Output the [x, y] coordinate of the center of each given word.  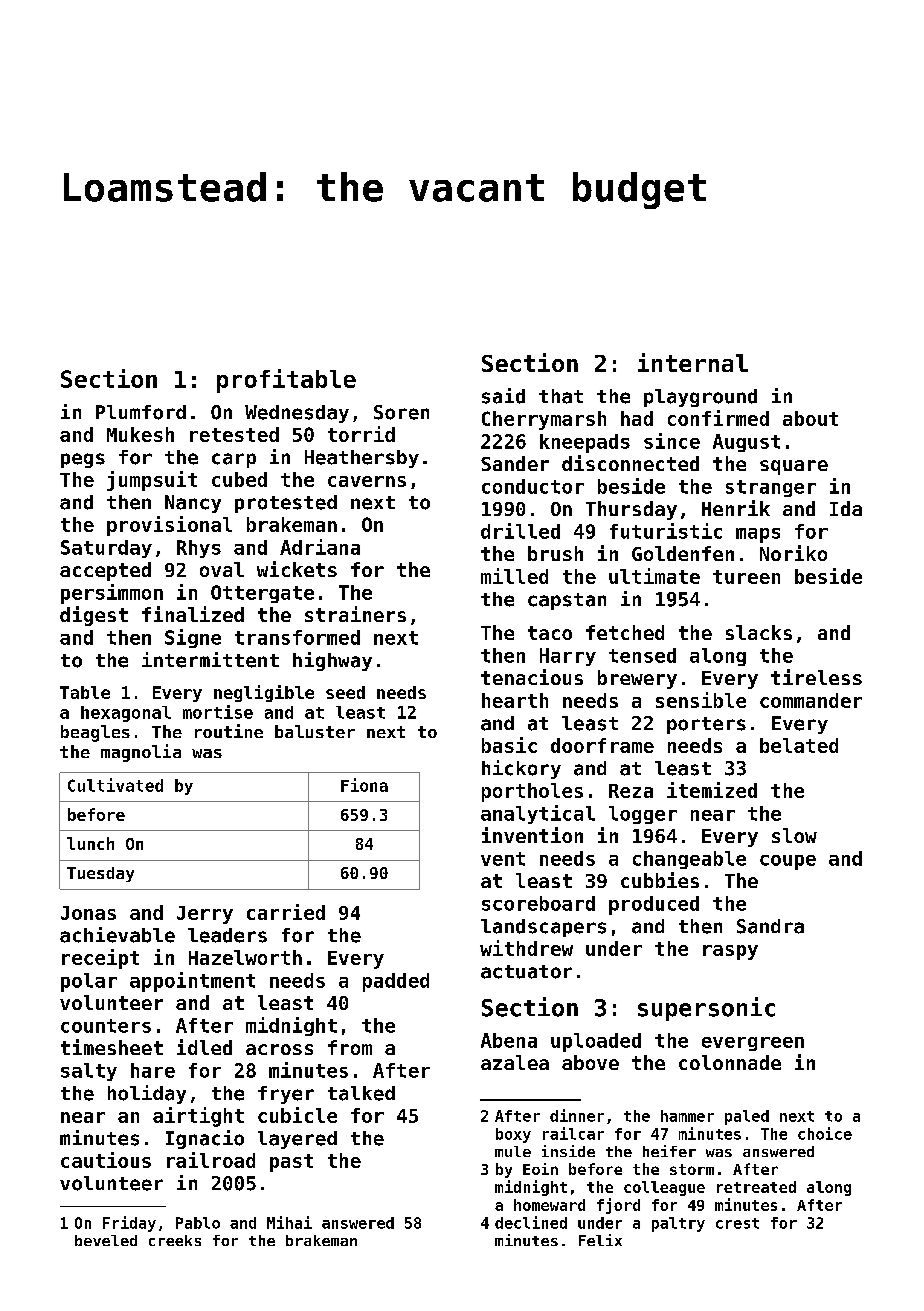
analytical [538, 814]
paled [747, 1117]
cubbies [660, 880]
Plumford [141, 412]
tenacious [532, 677]
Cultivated [115, 785]
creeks [175, 1240]
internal [693, 362]
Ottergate [262, 594]
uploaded [596, 1042]
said [503, 396]
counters [106, 1026]
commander [811, 700]
